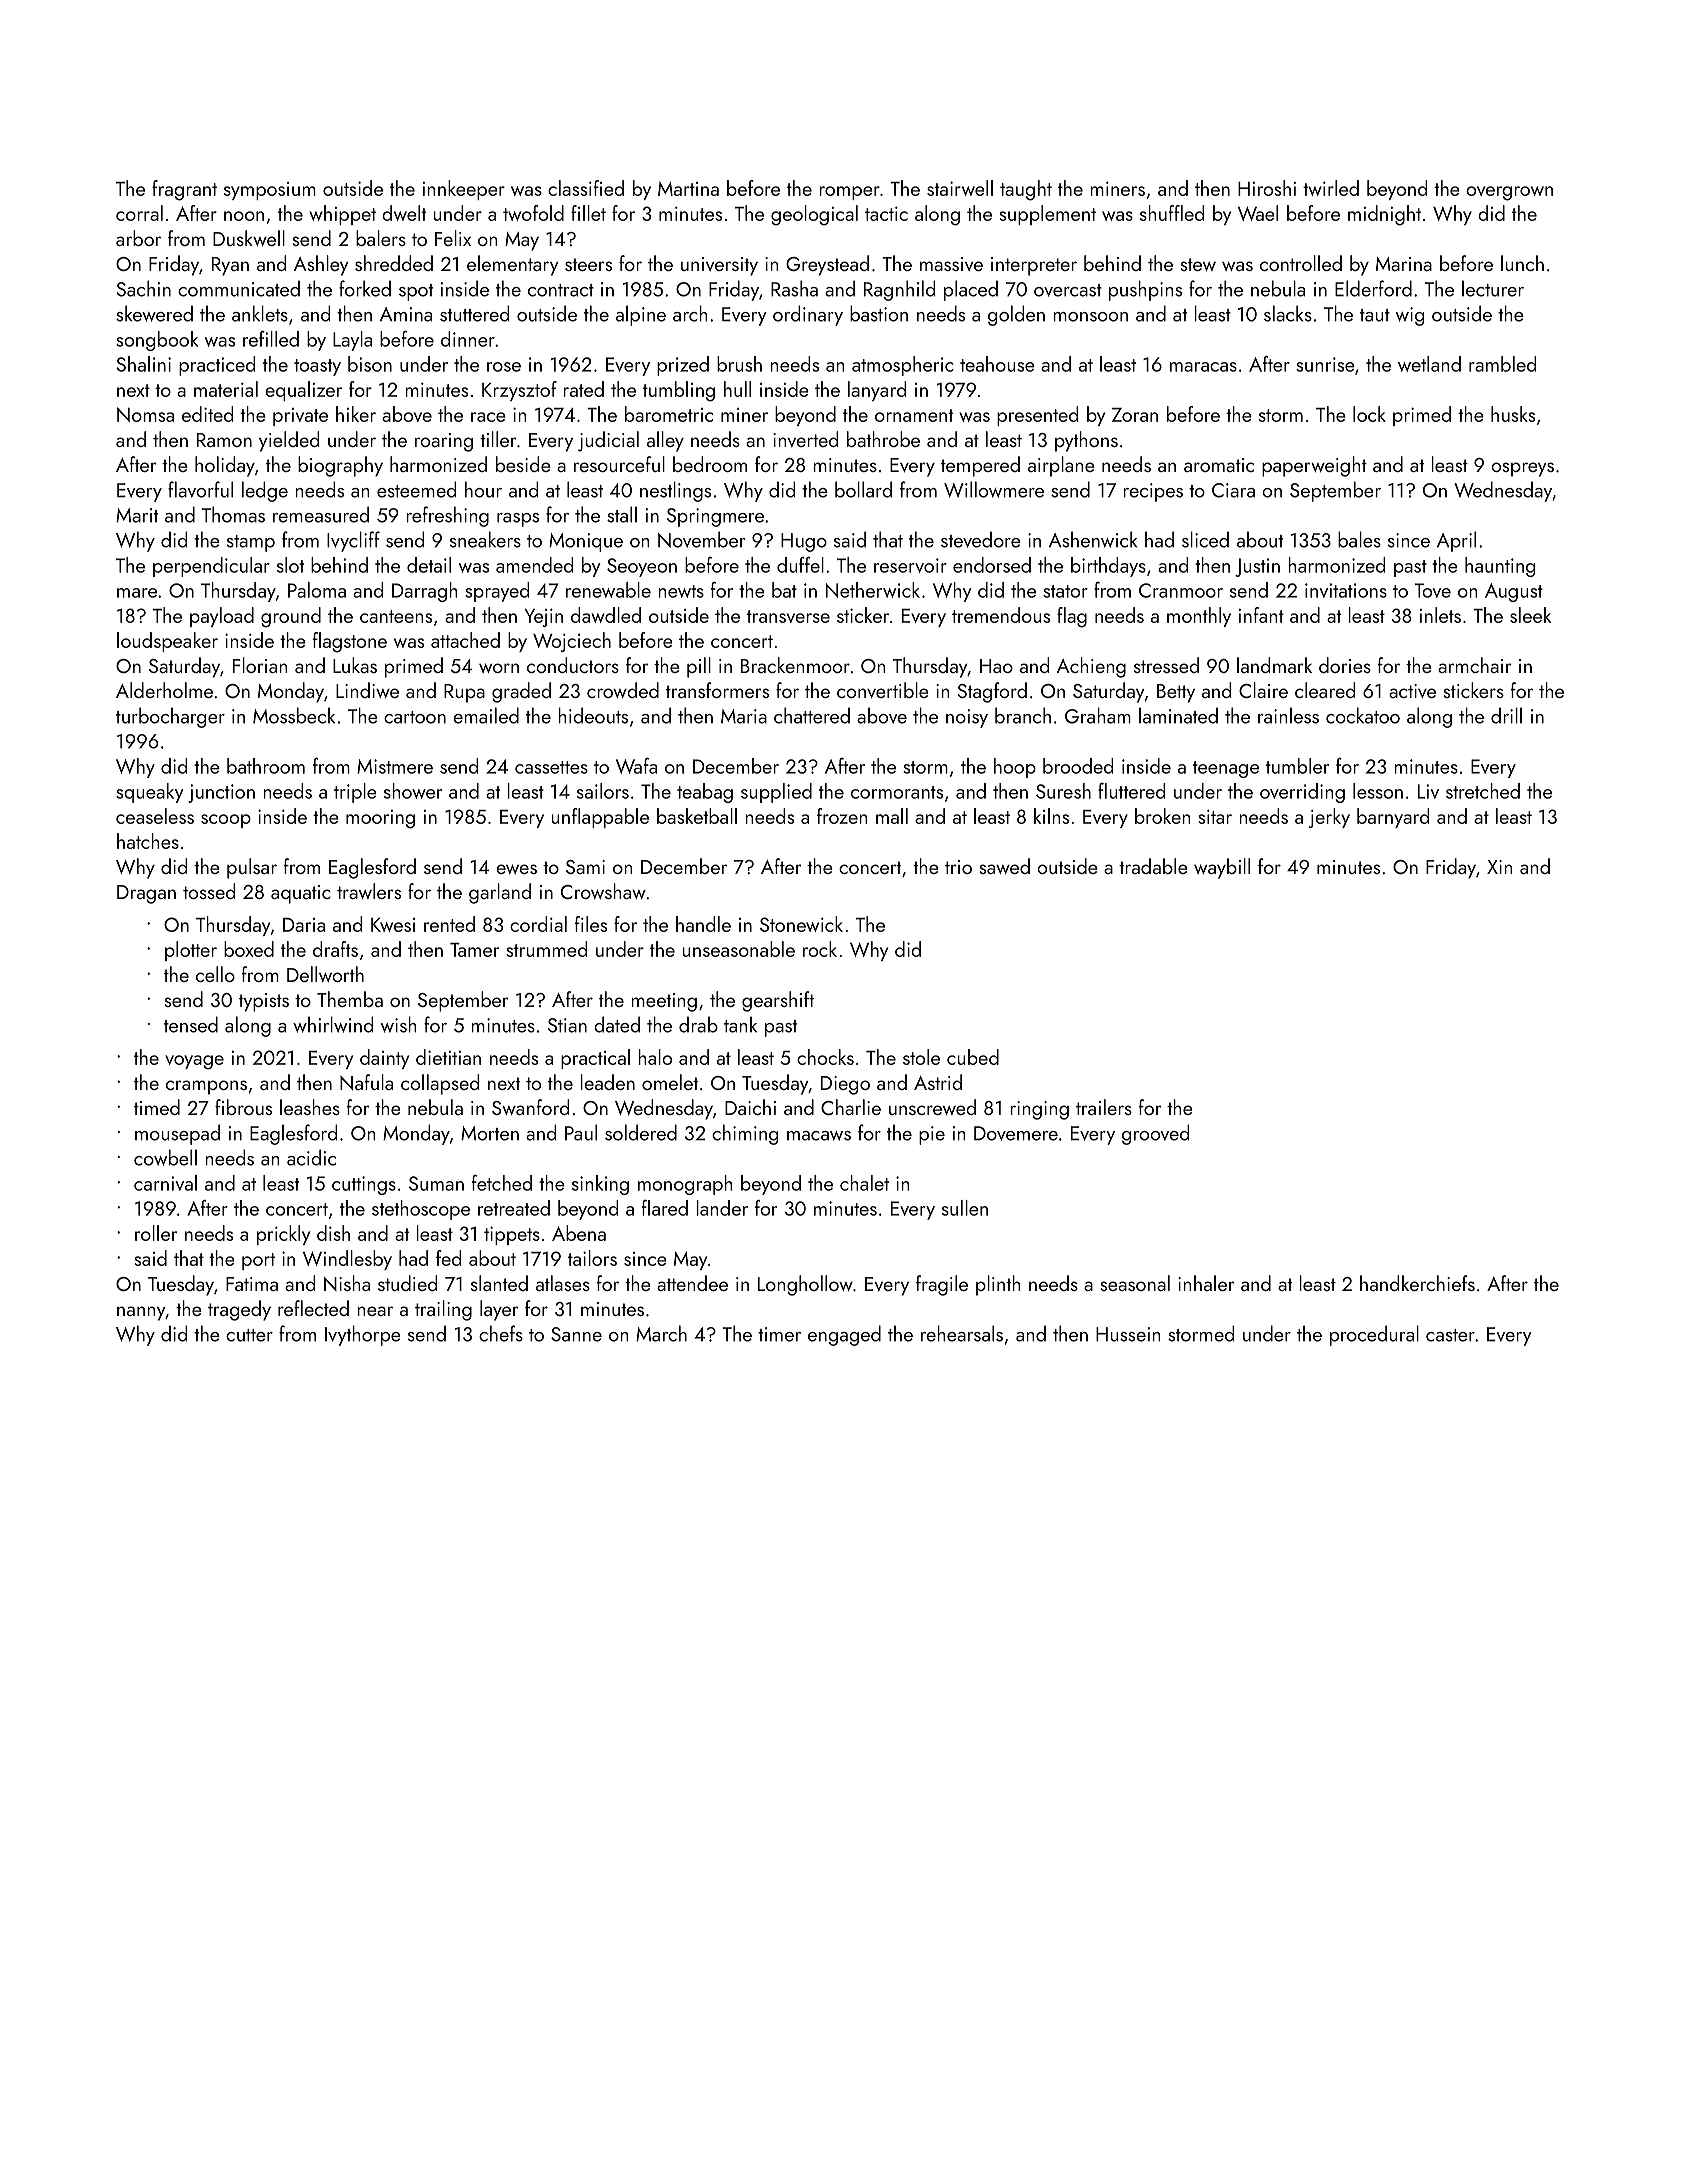 This screenshot has width=1683, height=2178. I want to click on Xin, so click(1499, 867).
